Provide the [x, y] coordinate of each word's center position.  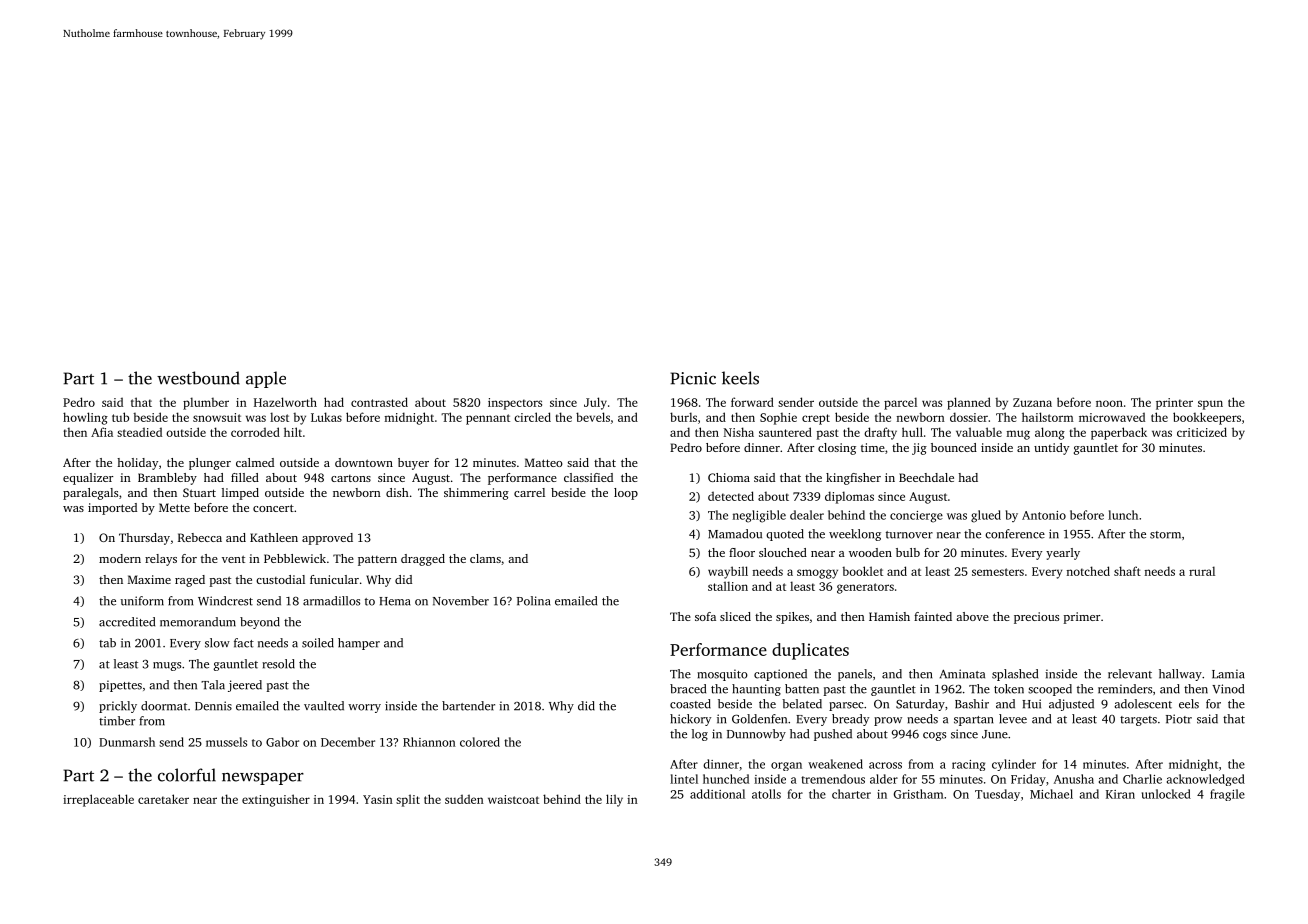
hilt [293, 432]
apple [266, 379]
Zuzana [1032, 402]
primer [1082, 618]
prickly [118, 707]
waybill [728, 572]
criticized [1202, 432]
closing [837, 449]
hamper [359, 644]
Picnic [693, 378]
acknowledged [1206, 780]
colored [480, 742]
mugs [167, 666]
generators [865, 588]
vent [233, 559]
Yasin [378, 799]
